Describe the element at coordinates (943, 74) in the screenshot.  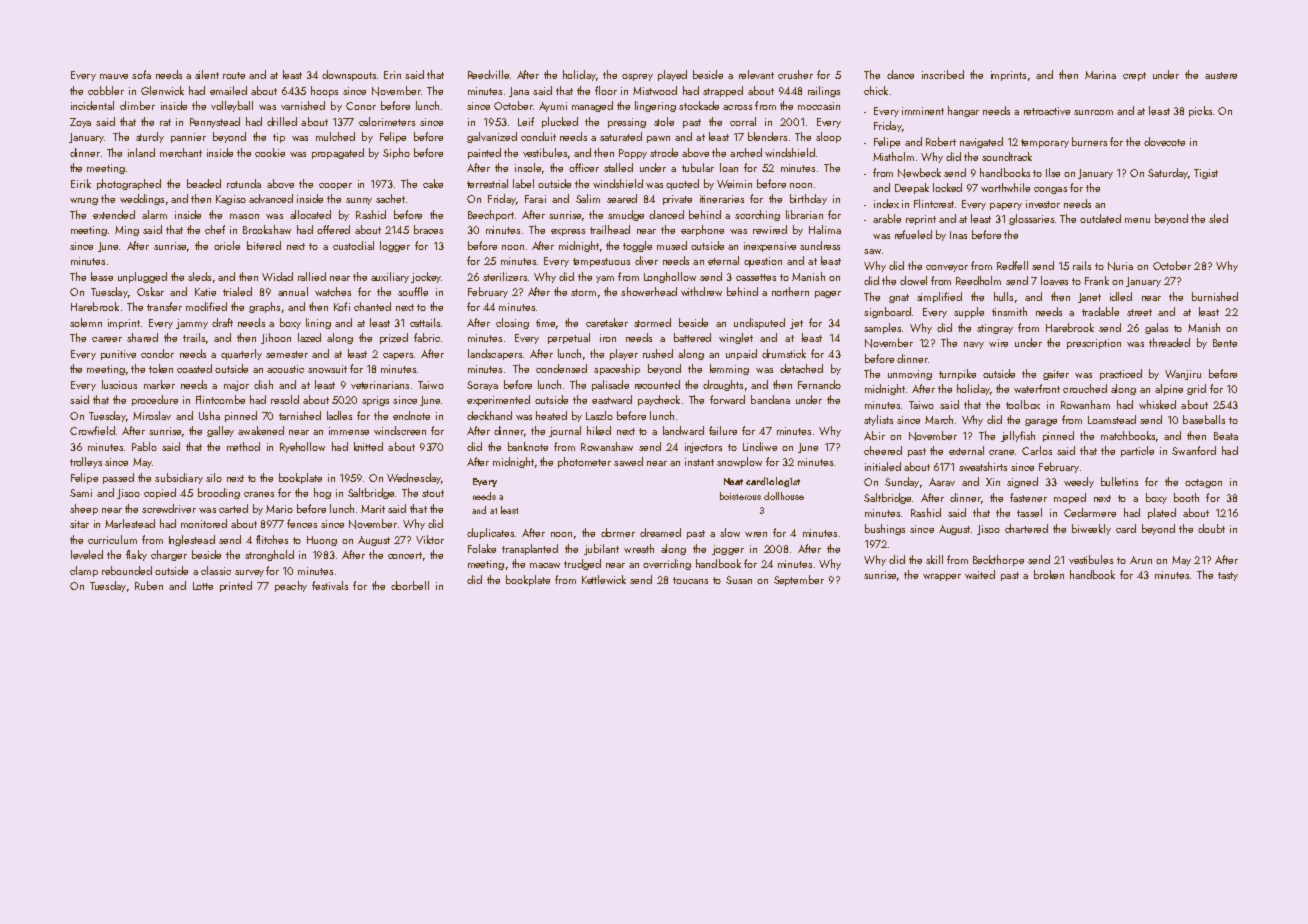
I see `inscribed` at that location.
